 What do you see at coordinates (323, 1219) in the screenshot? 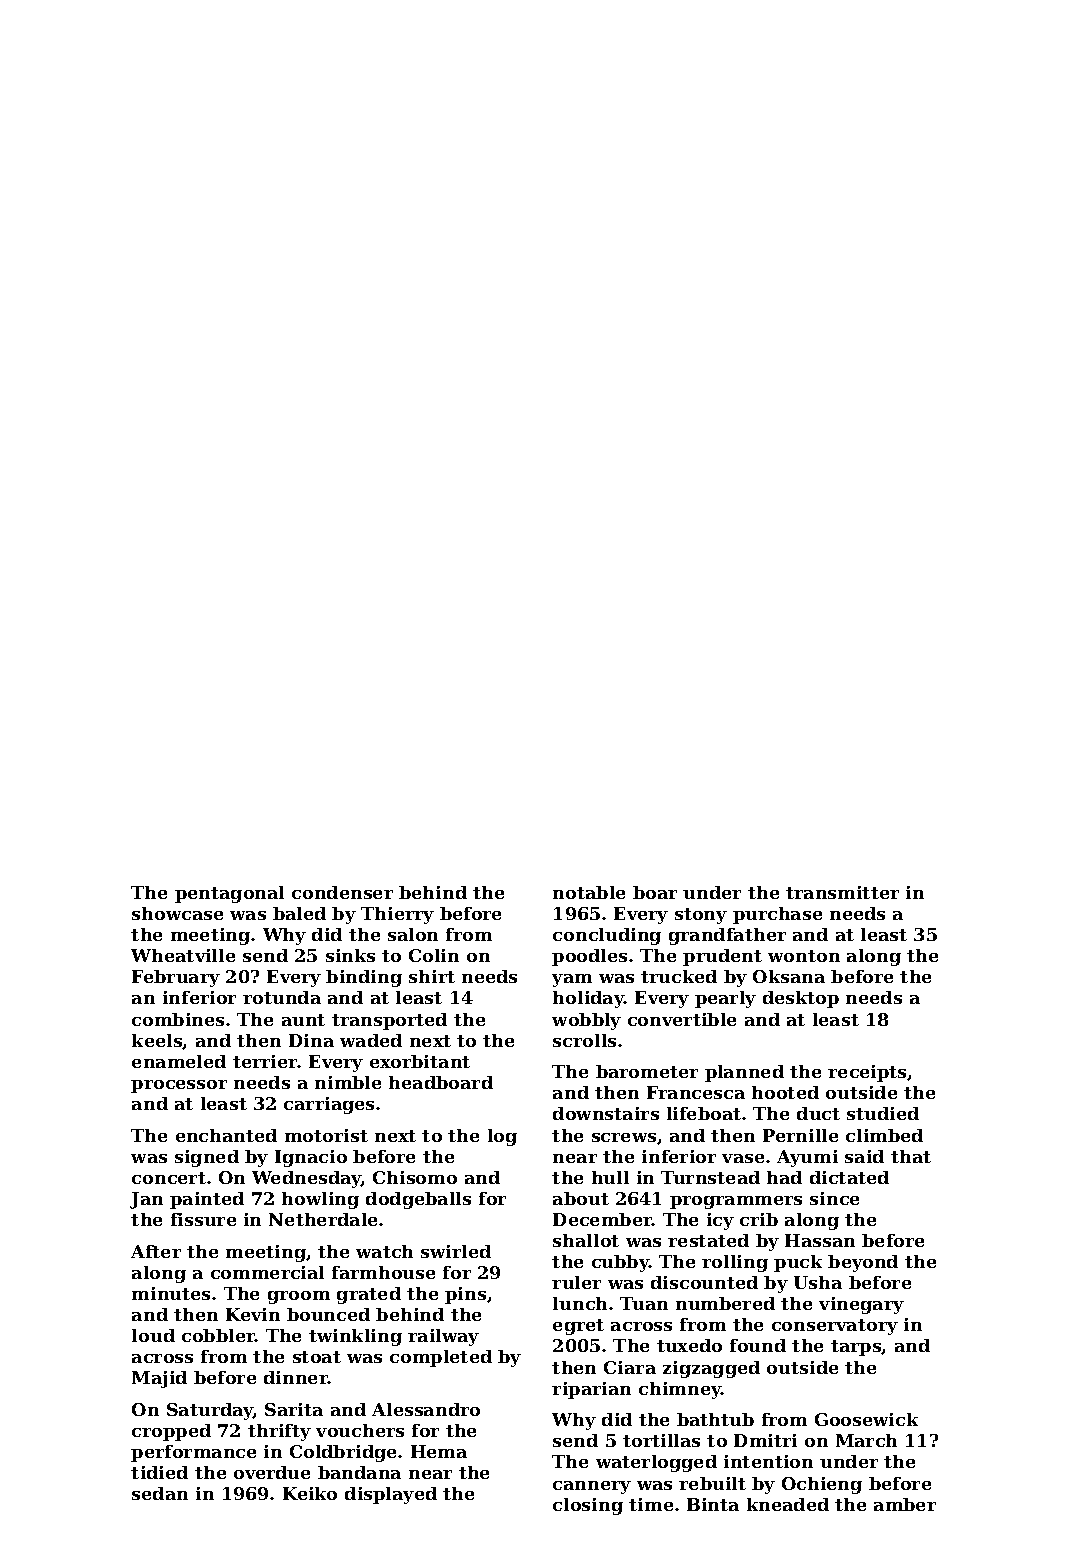
I see `Netherdale` at bounding box center [323, 1219].
